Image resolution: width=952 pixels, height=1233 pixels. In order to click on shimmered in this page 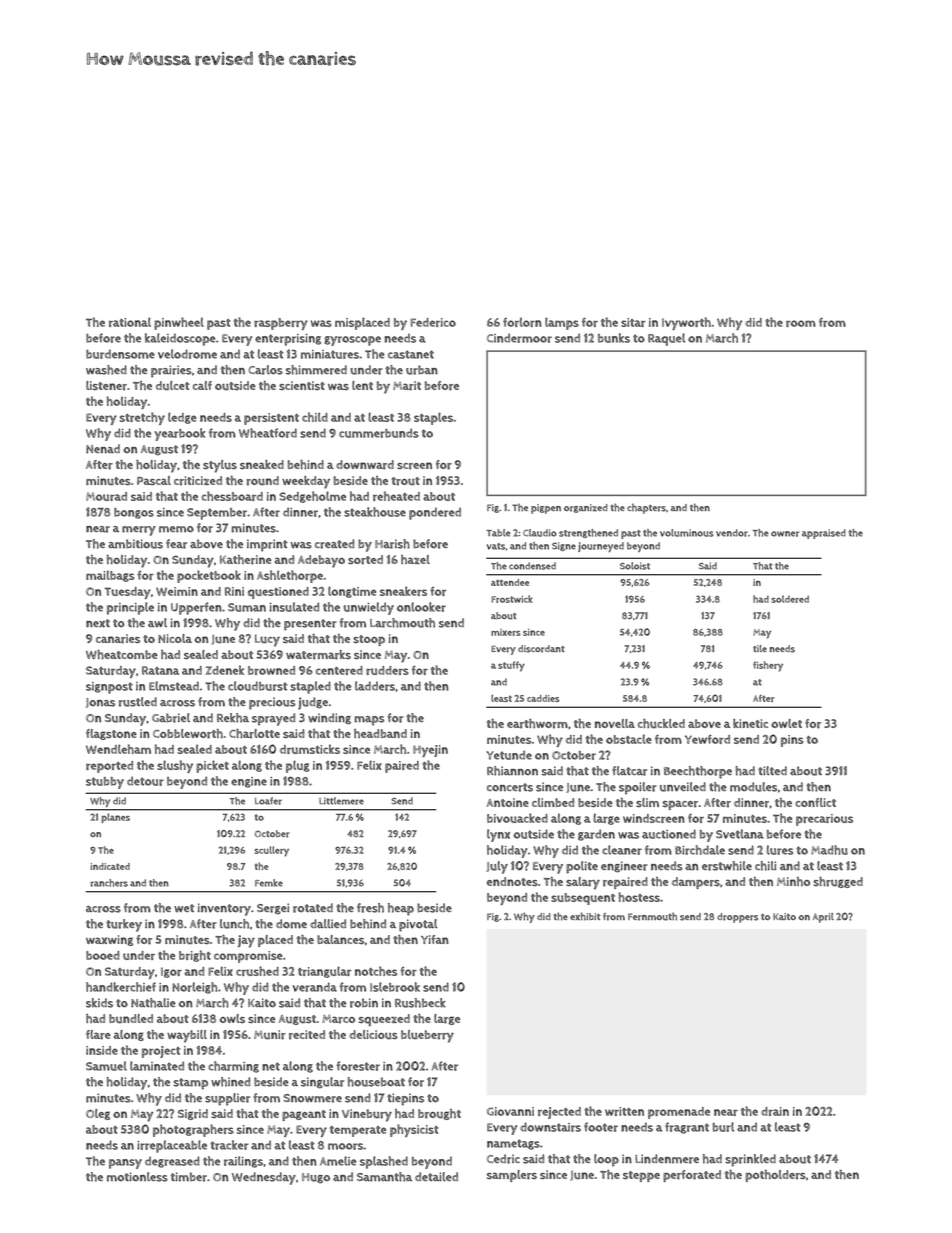, I will do `click(316, 370)`.
